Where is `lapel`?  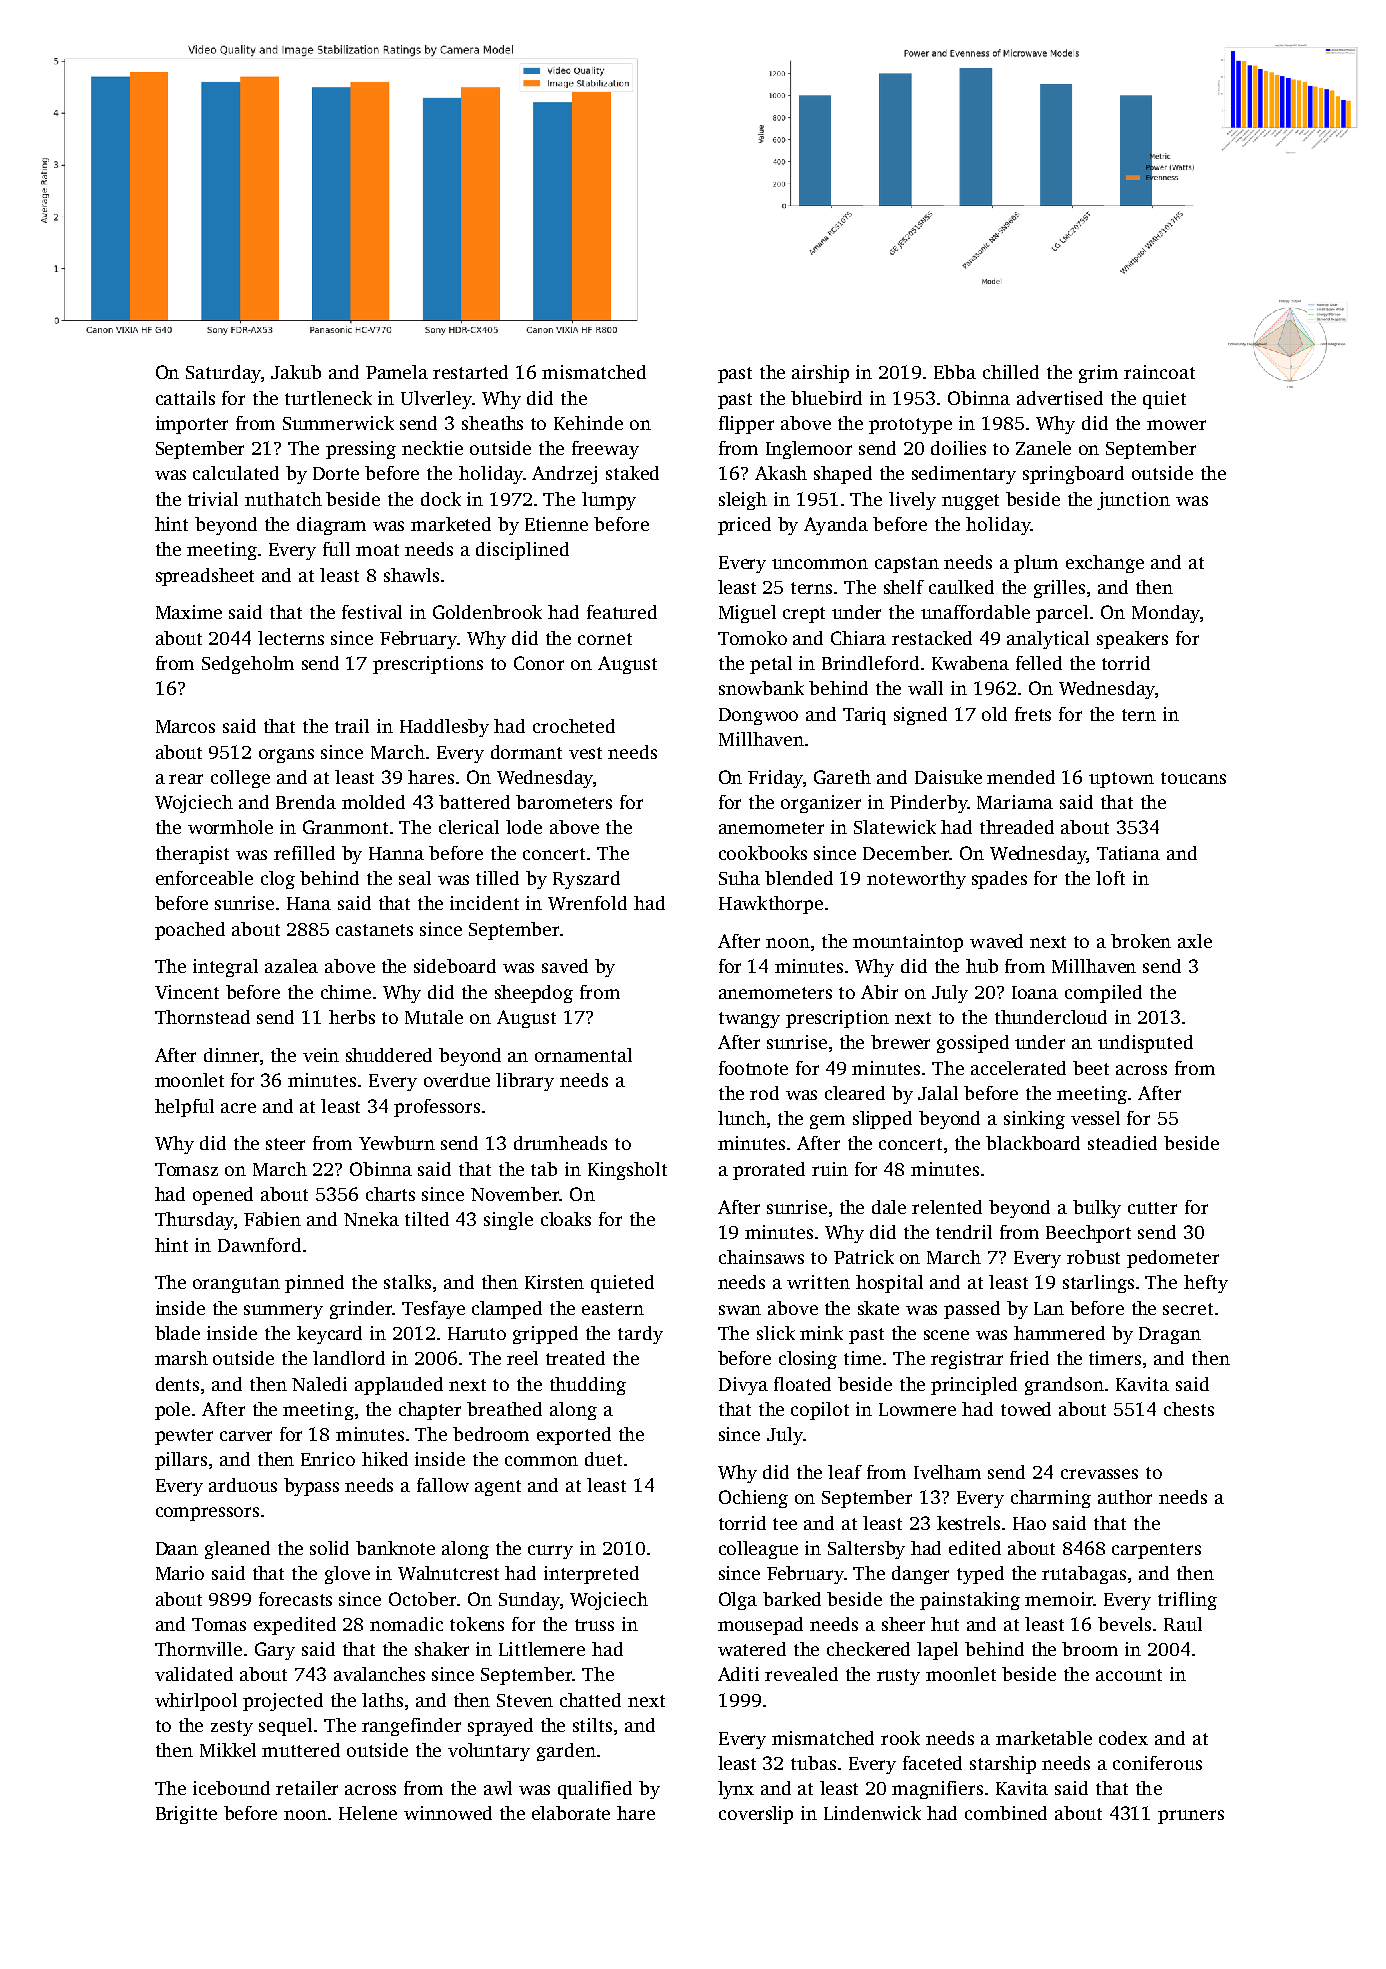 lapel is located at coordinates (937, 1651).
